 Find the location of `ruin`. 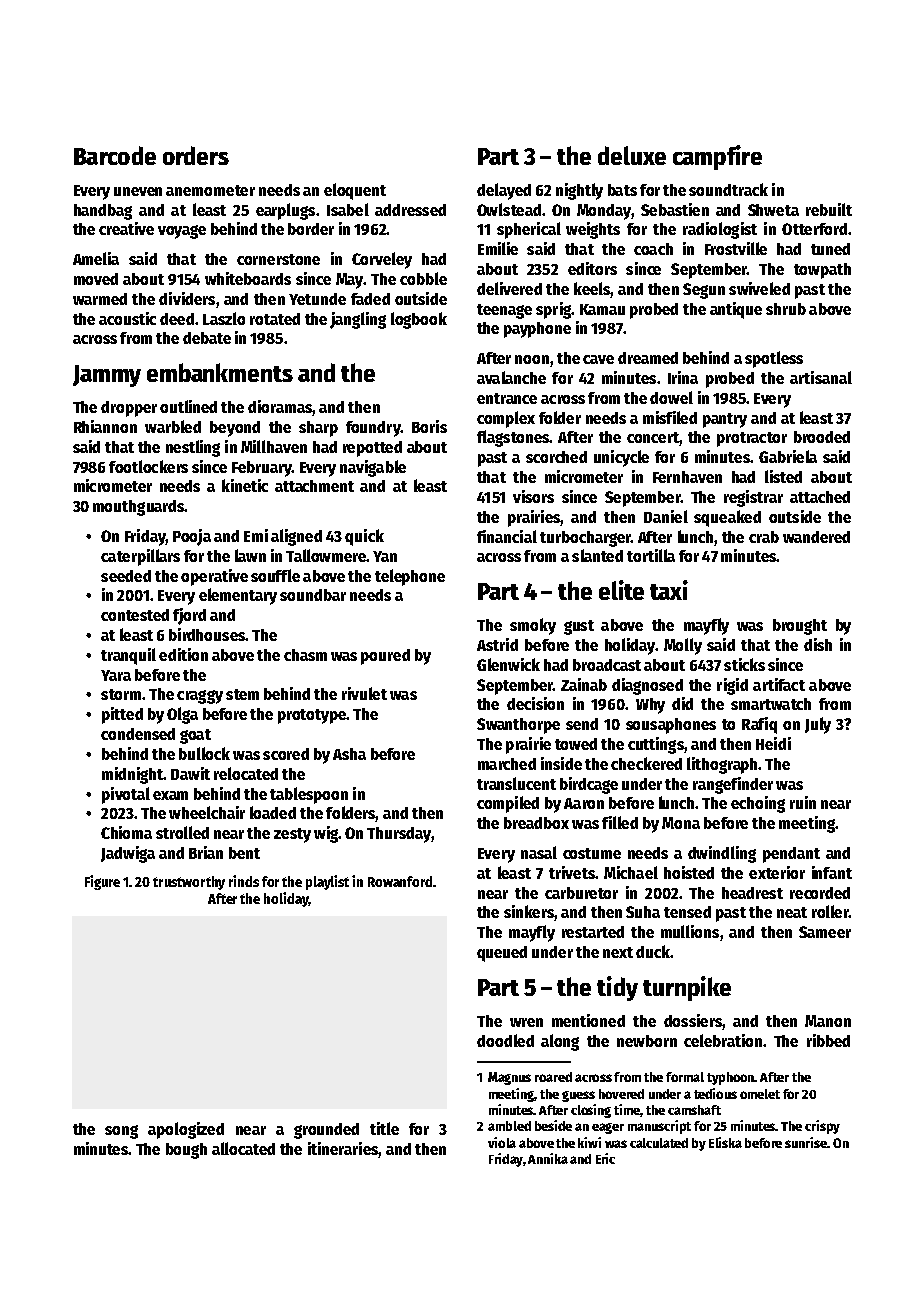

ruin is located at coordinates (803, 802).
